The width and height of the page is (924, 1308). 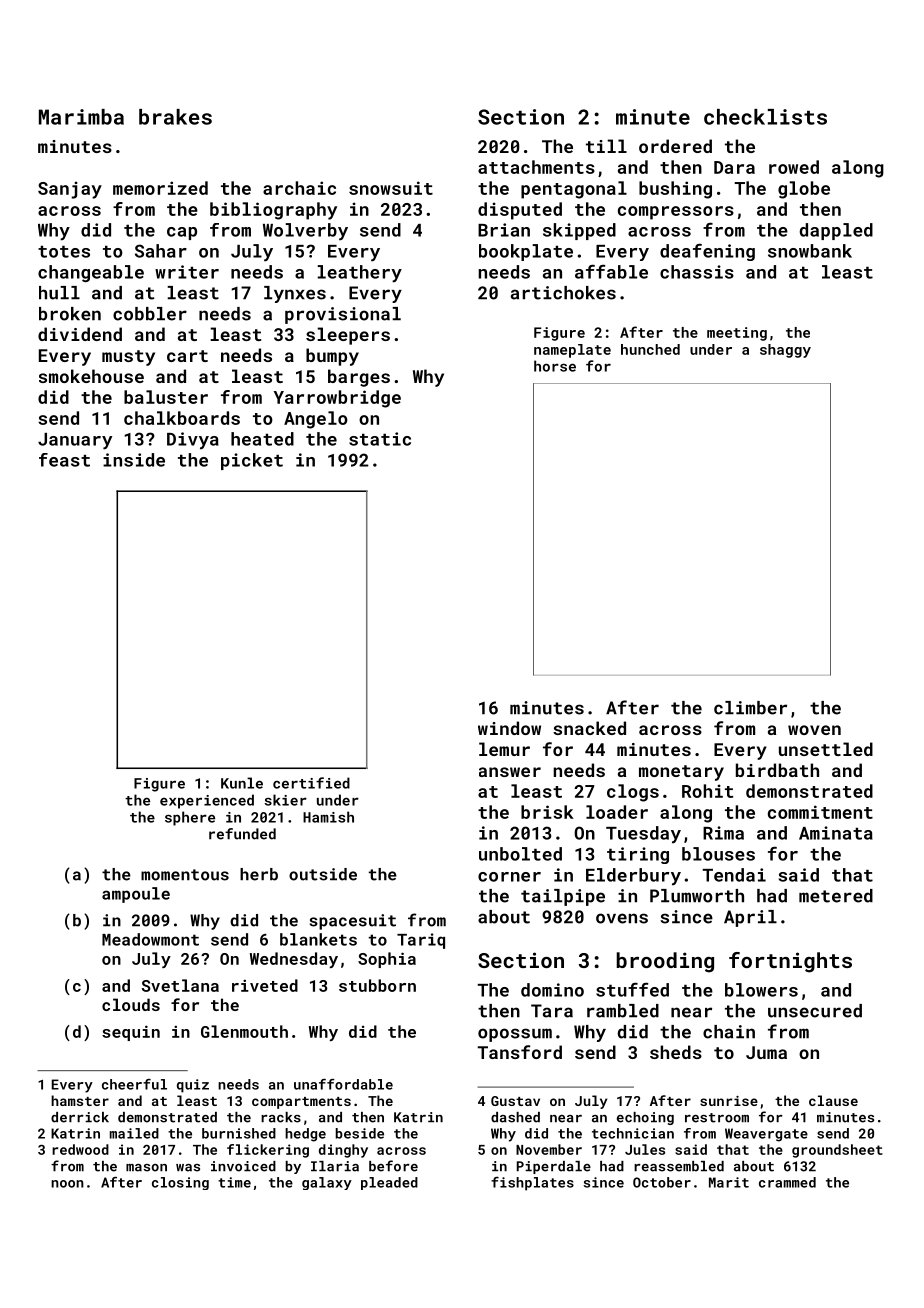 What do you see at coordinates (520, 854) in the page?
I see `unbolted` at bounding box center [520, 854].
